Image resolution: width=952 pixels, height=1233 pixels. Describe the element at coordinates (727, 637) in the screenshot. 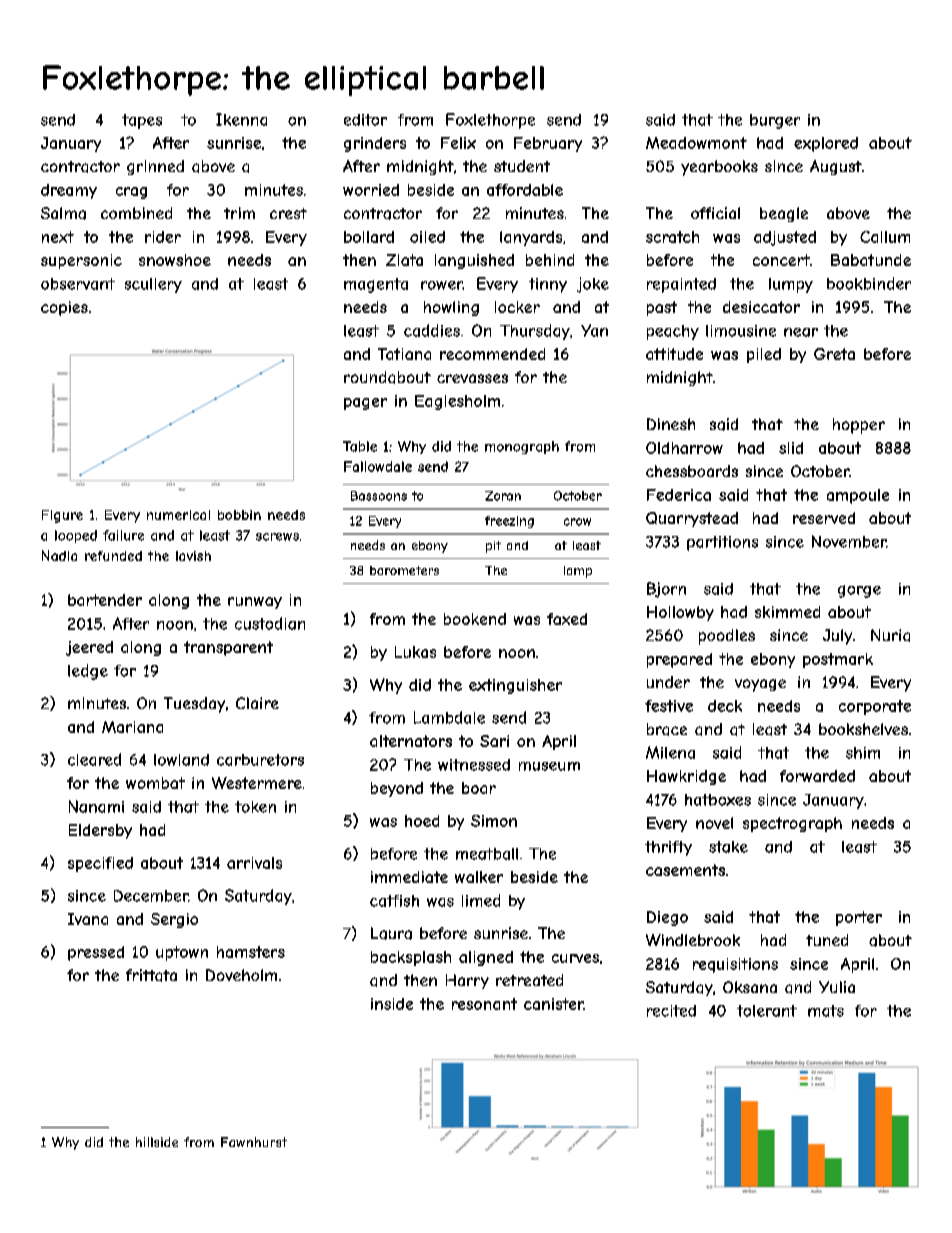

I see `poodles` at that location.
